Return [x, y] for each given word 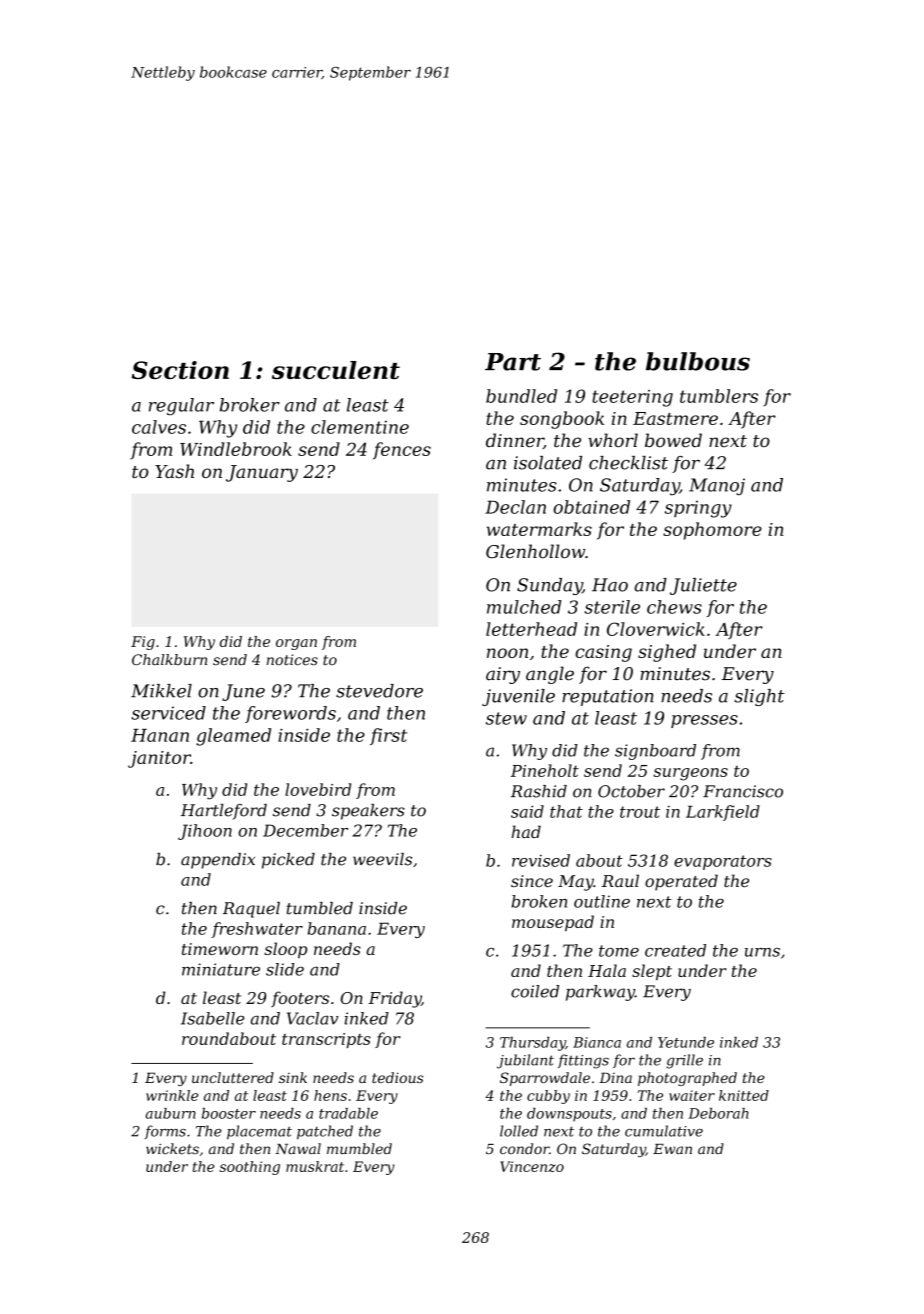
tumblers [719, 396]
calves [159, 427]
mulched [524, 607]
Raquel [251, 910]
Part [513, 362]
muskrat [315, 1166]
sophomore [712, 531]
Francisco [743, 791]
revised [541, 860]
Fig [143, 643]
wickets [172, 1149]
